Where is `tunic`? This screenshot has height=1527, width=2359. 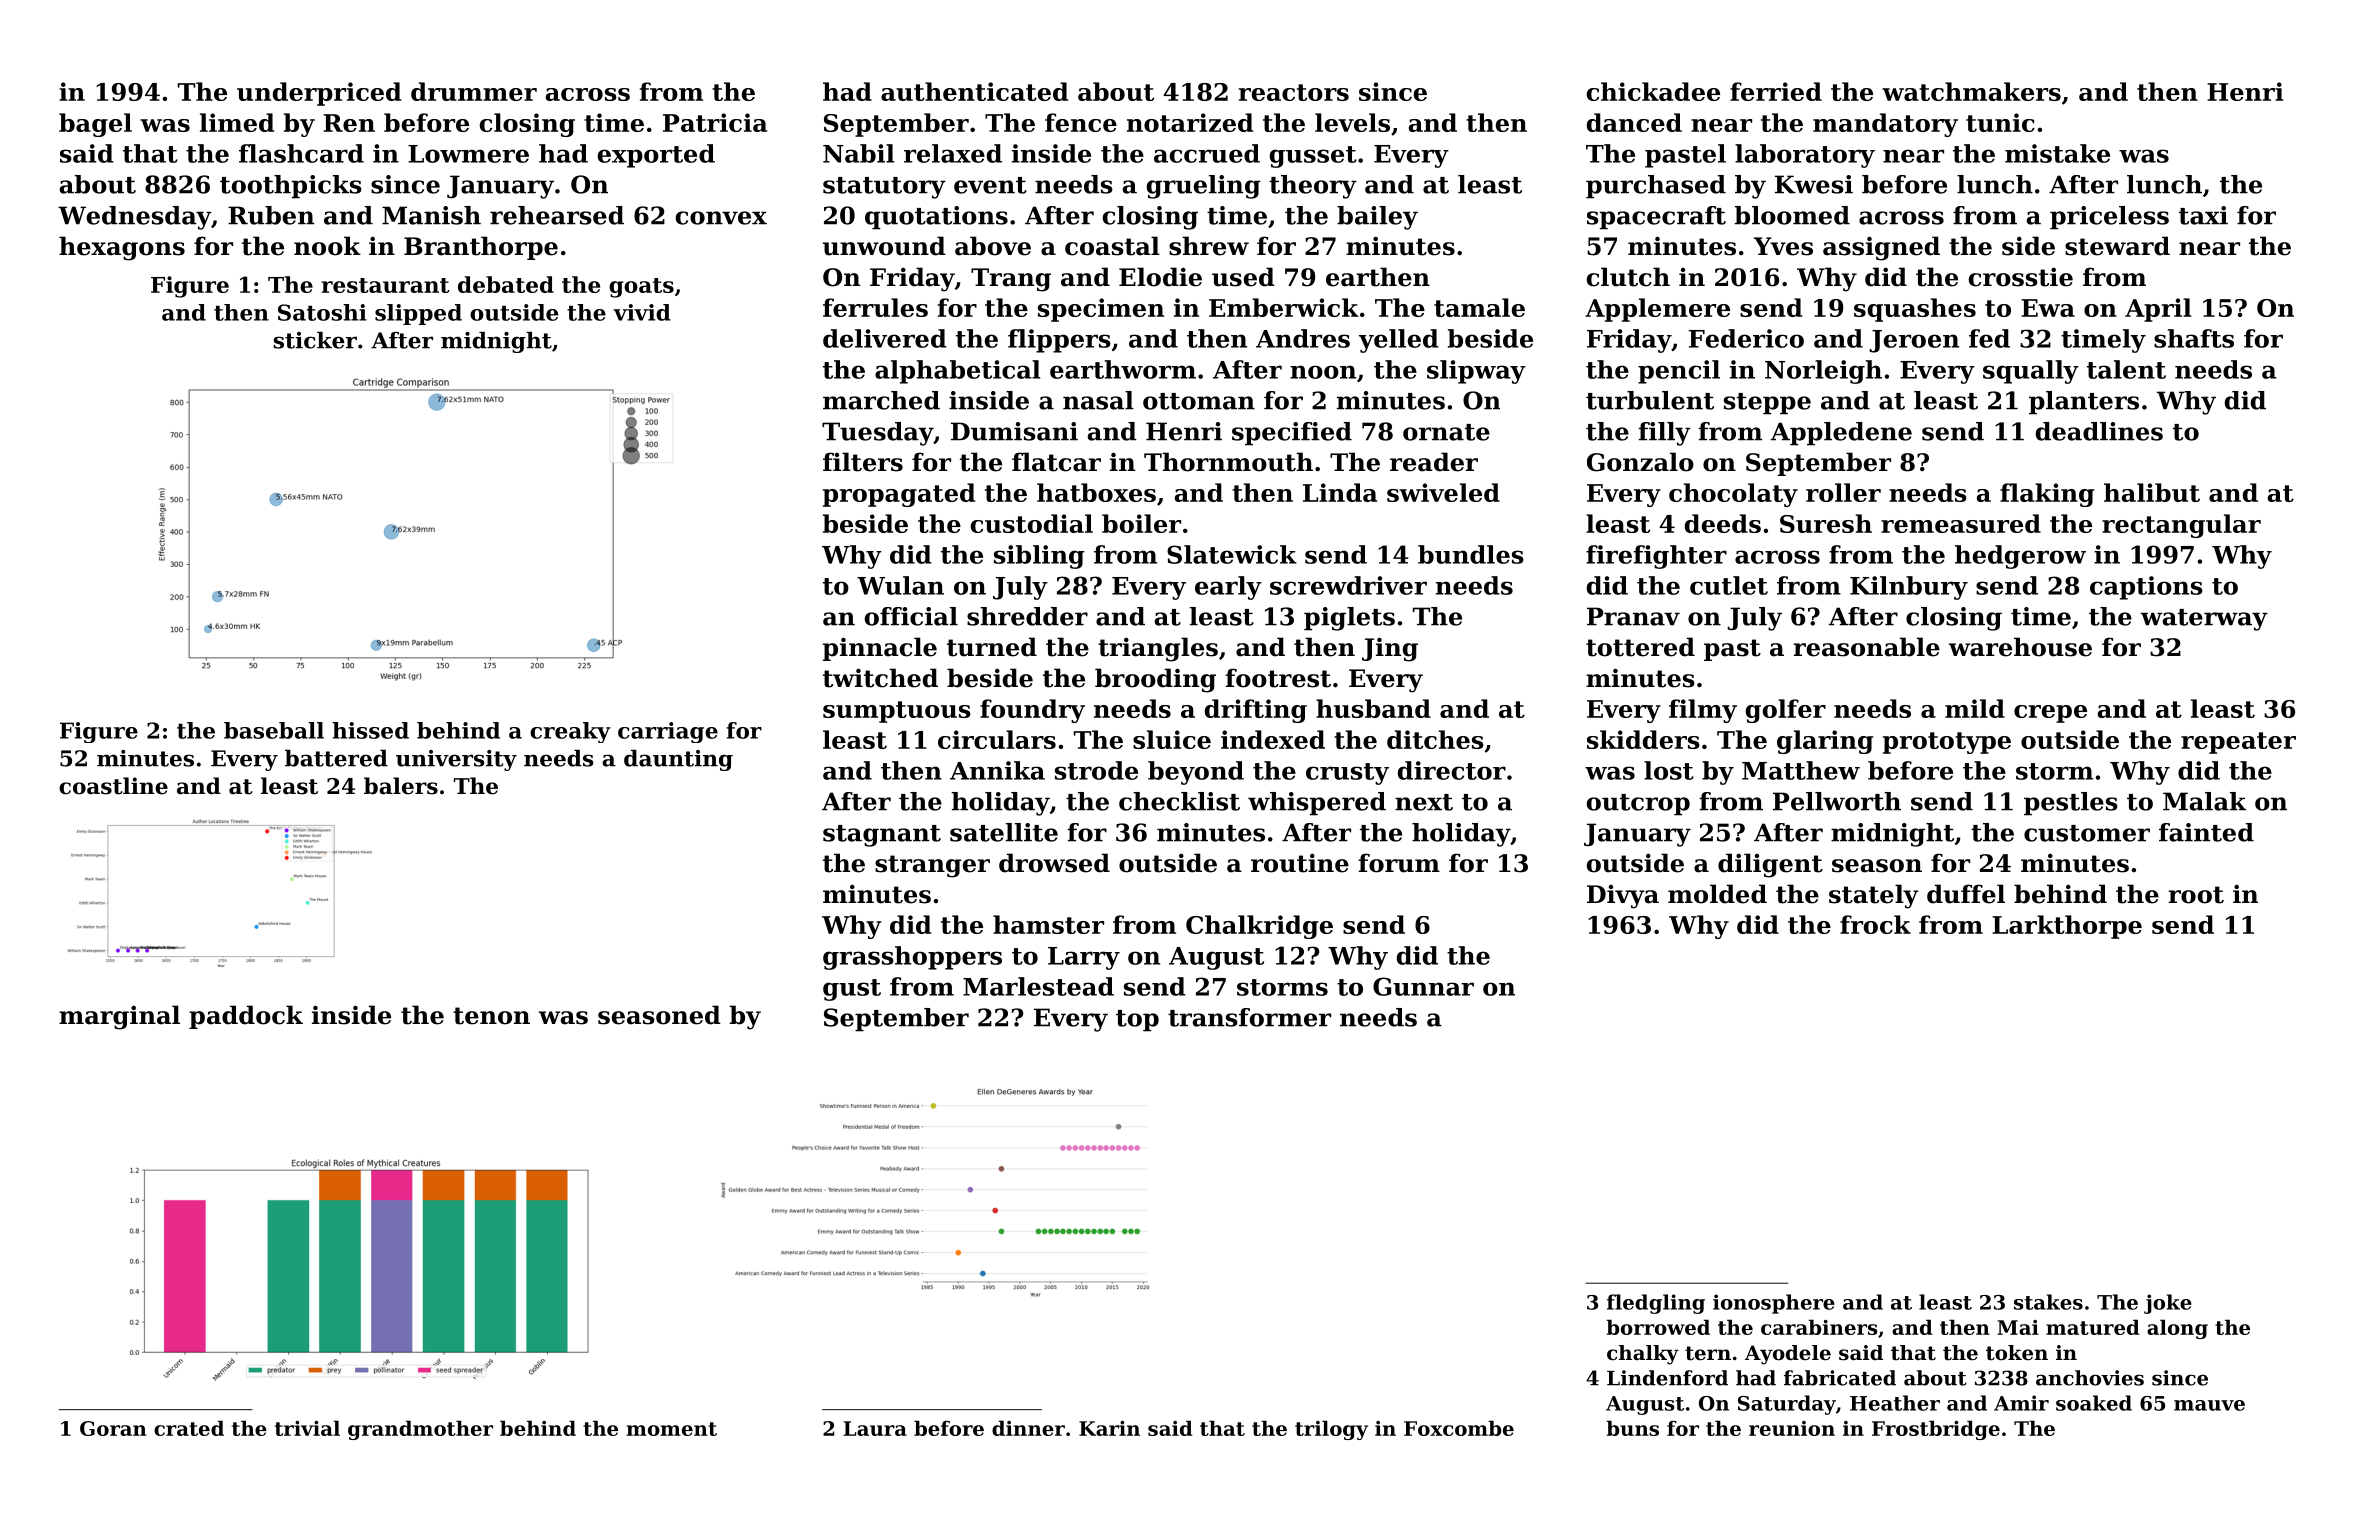
tunic is located at coordinates (2000, 122).
